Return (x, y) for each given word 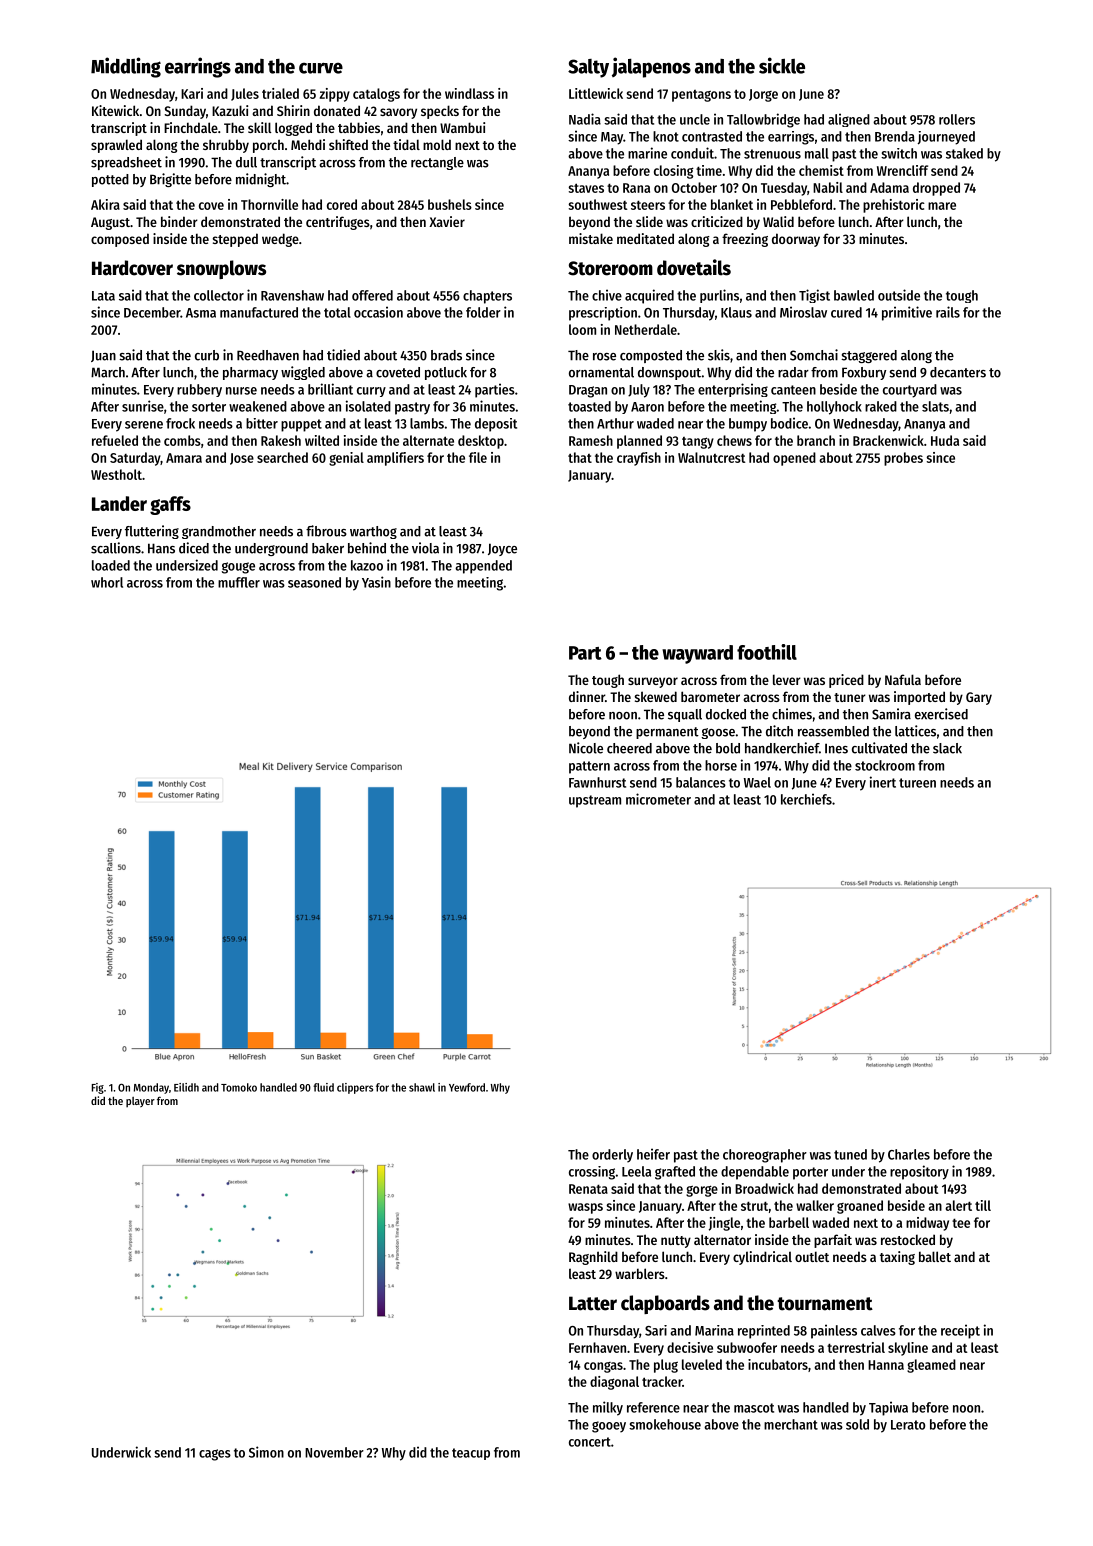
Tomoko (239, 1087)
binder (179, 221)
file (478, 457)
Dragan (588, 391)
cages (215, 1455)
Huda (945, 440)
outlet (812, 1256)
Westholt (116, 474)
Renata (588, 1189)
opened (794, 459)
